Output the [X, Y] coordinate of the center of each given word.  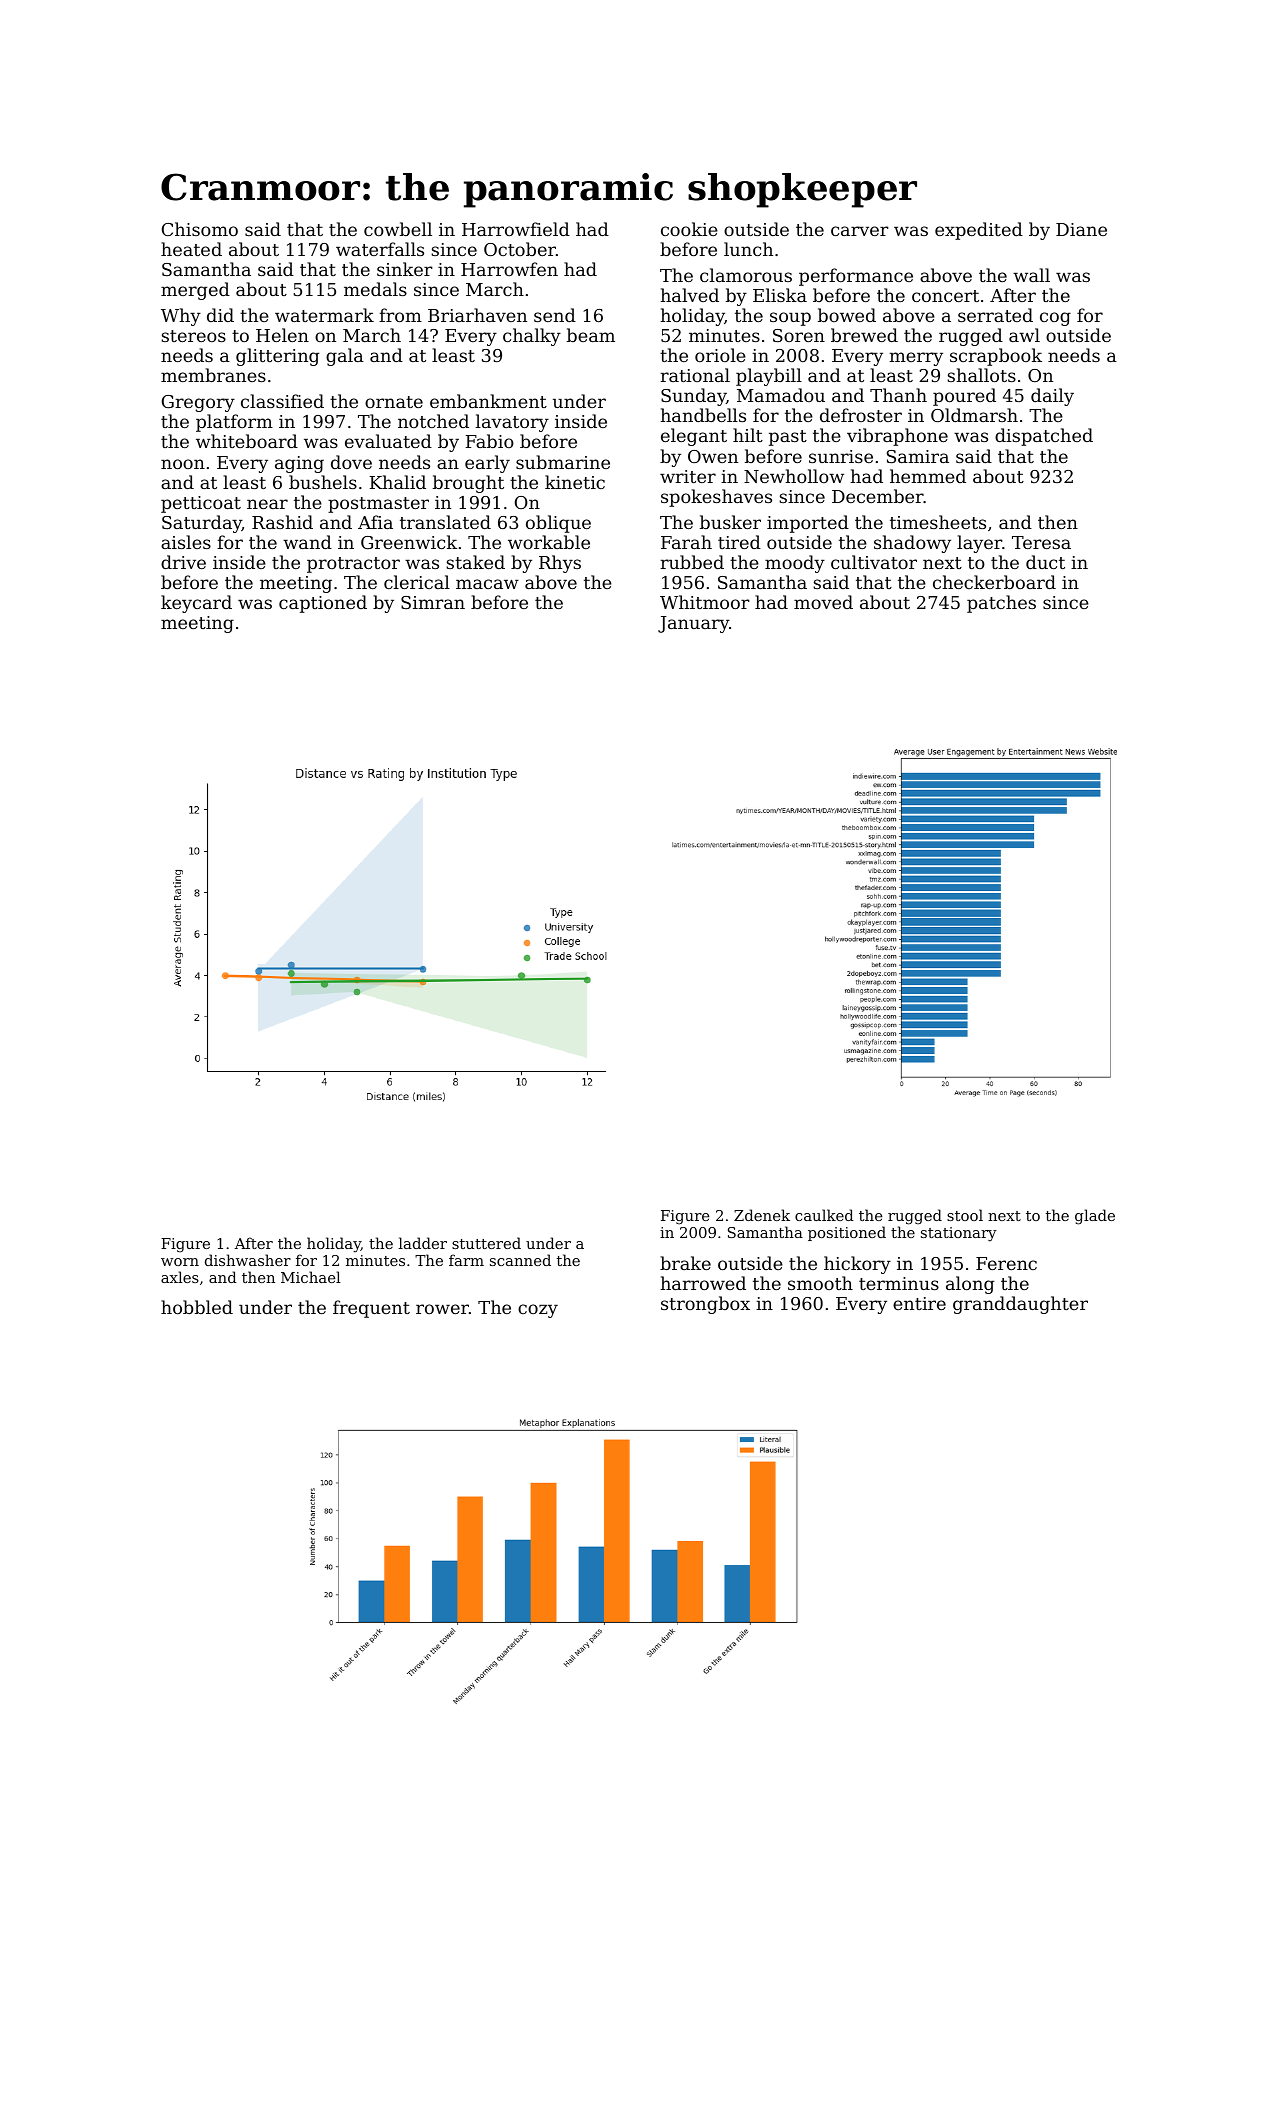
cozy [538, 1311]
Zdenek [762, 1215]
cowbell [398, 229]
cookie [689, 229]
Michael [311, 1277]
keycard [196, 604]
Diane [1081, 229]
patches [1001, 604]
